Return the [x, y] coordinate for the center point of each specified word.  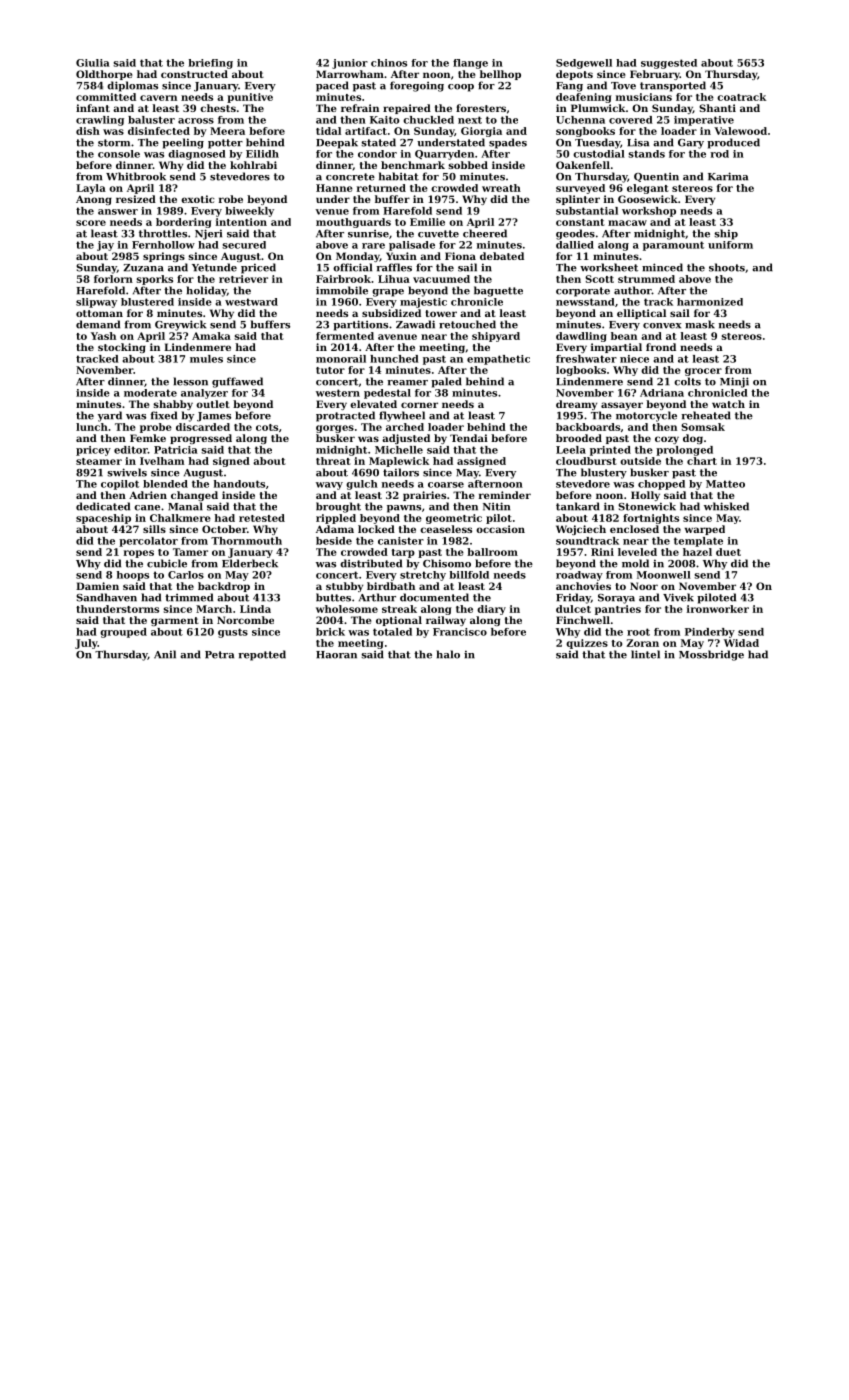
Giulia [93, 63]
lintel [645, 654]
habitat [399, 176]
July [86, 644]
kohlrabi [253, 165]
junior [350, 64]
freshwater [586, 359]
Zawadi [415, 324]
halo [448, 654]
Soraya [616, 599]
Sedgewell [584, 64]
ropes [139, 554]
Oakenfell [583, 165]
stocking [122, 348]
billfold [469, 575]
